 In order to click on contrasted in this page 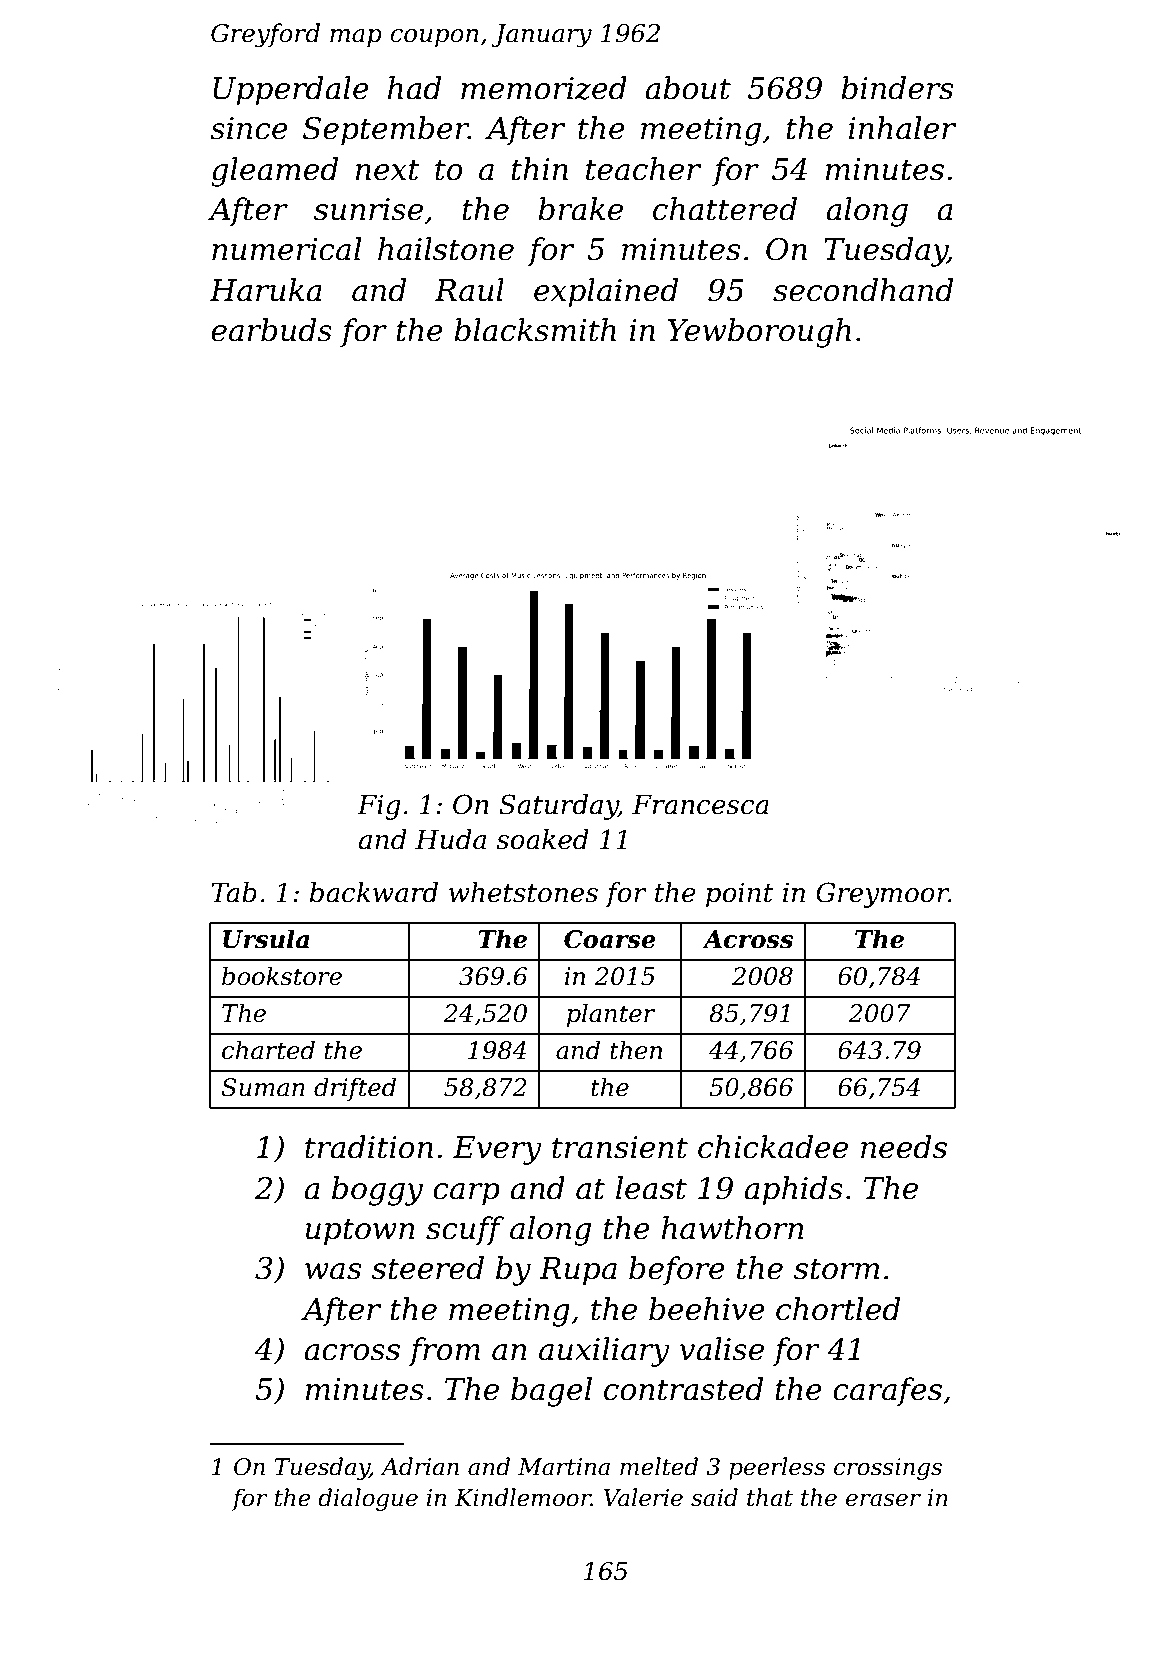, I will do `click(683, 1389)`.
